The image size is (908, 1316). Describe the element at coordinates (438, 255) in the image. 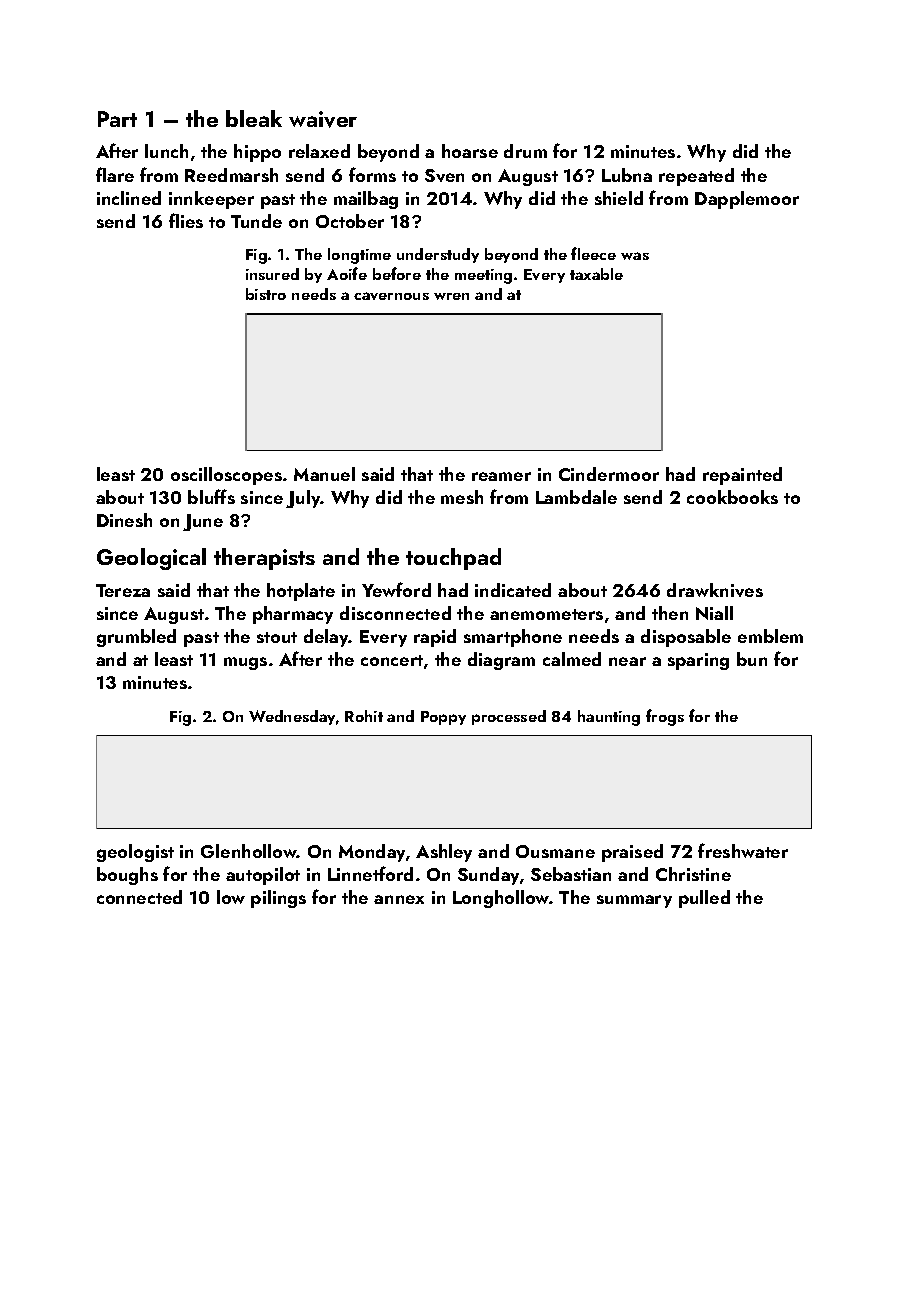

I see `understudy` at that location.
